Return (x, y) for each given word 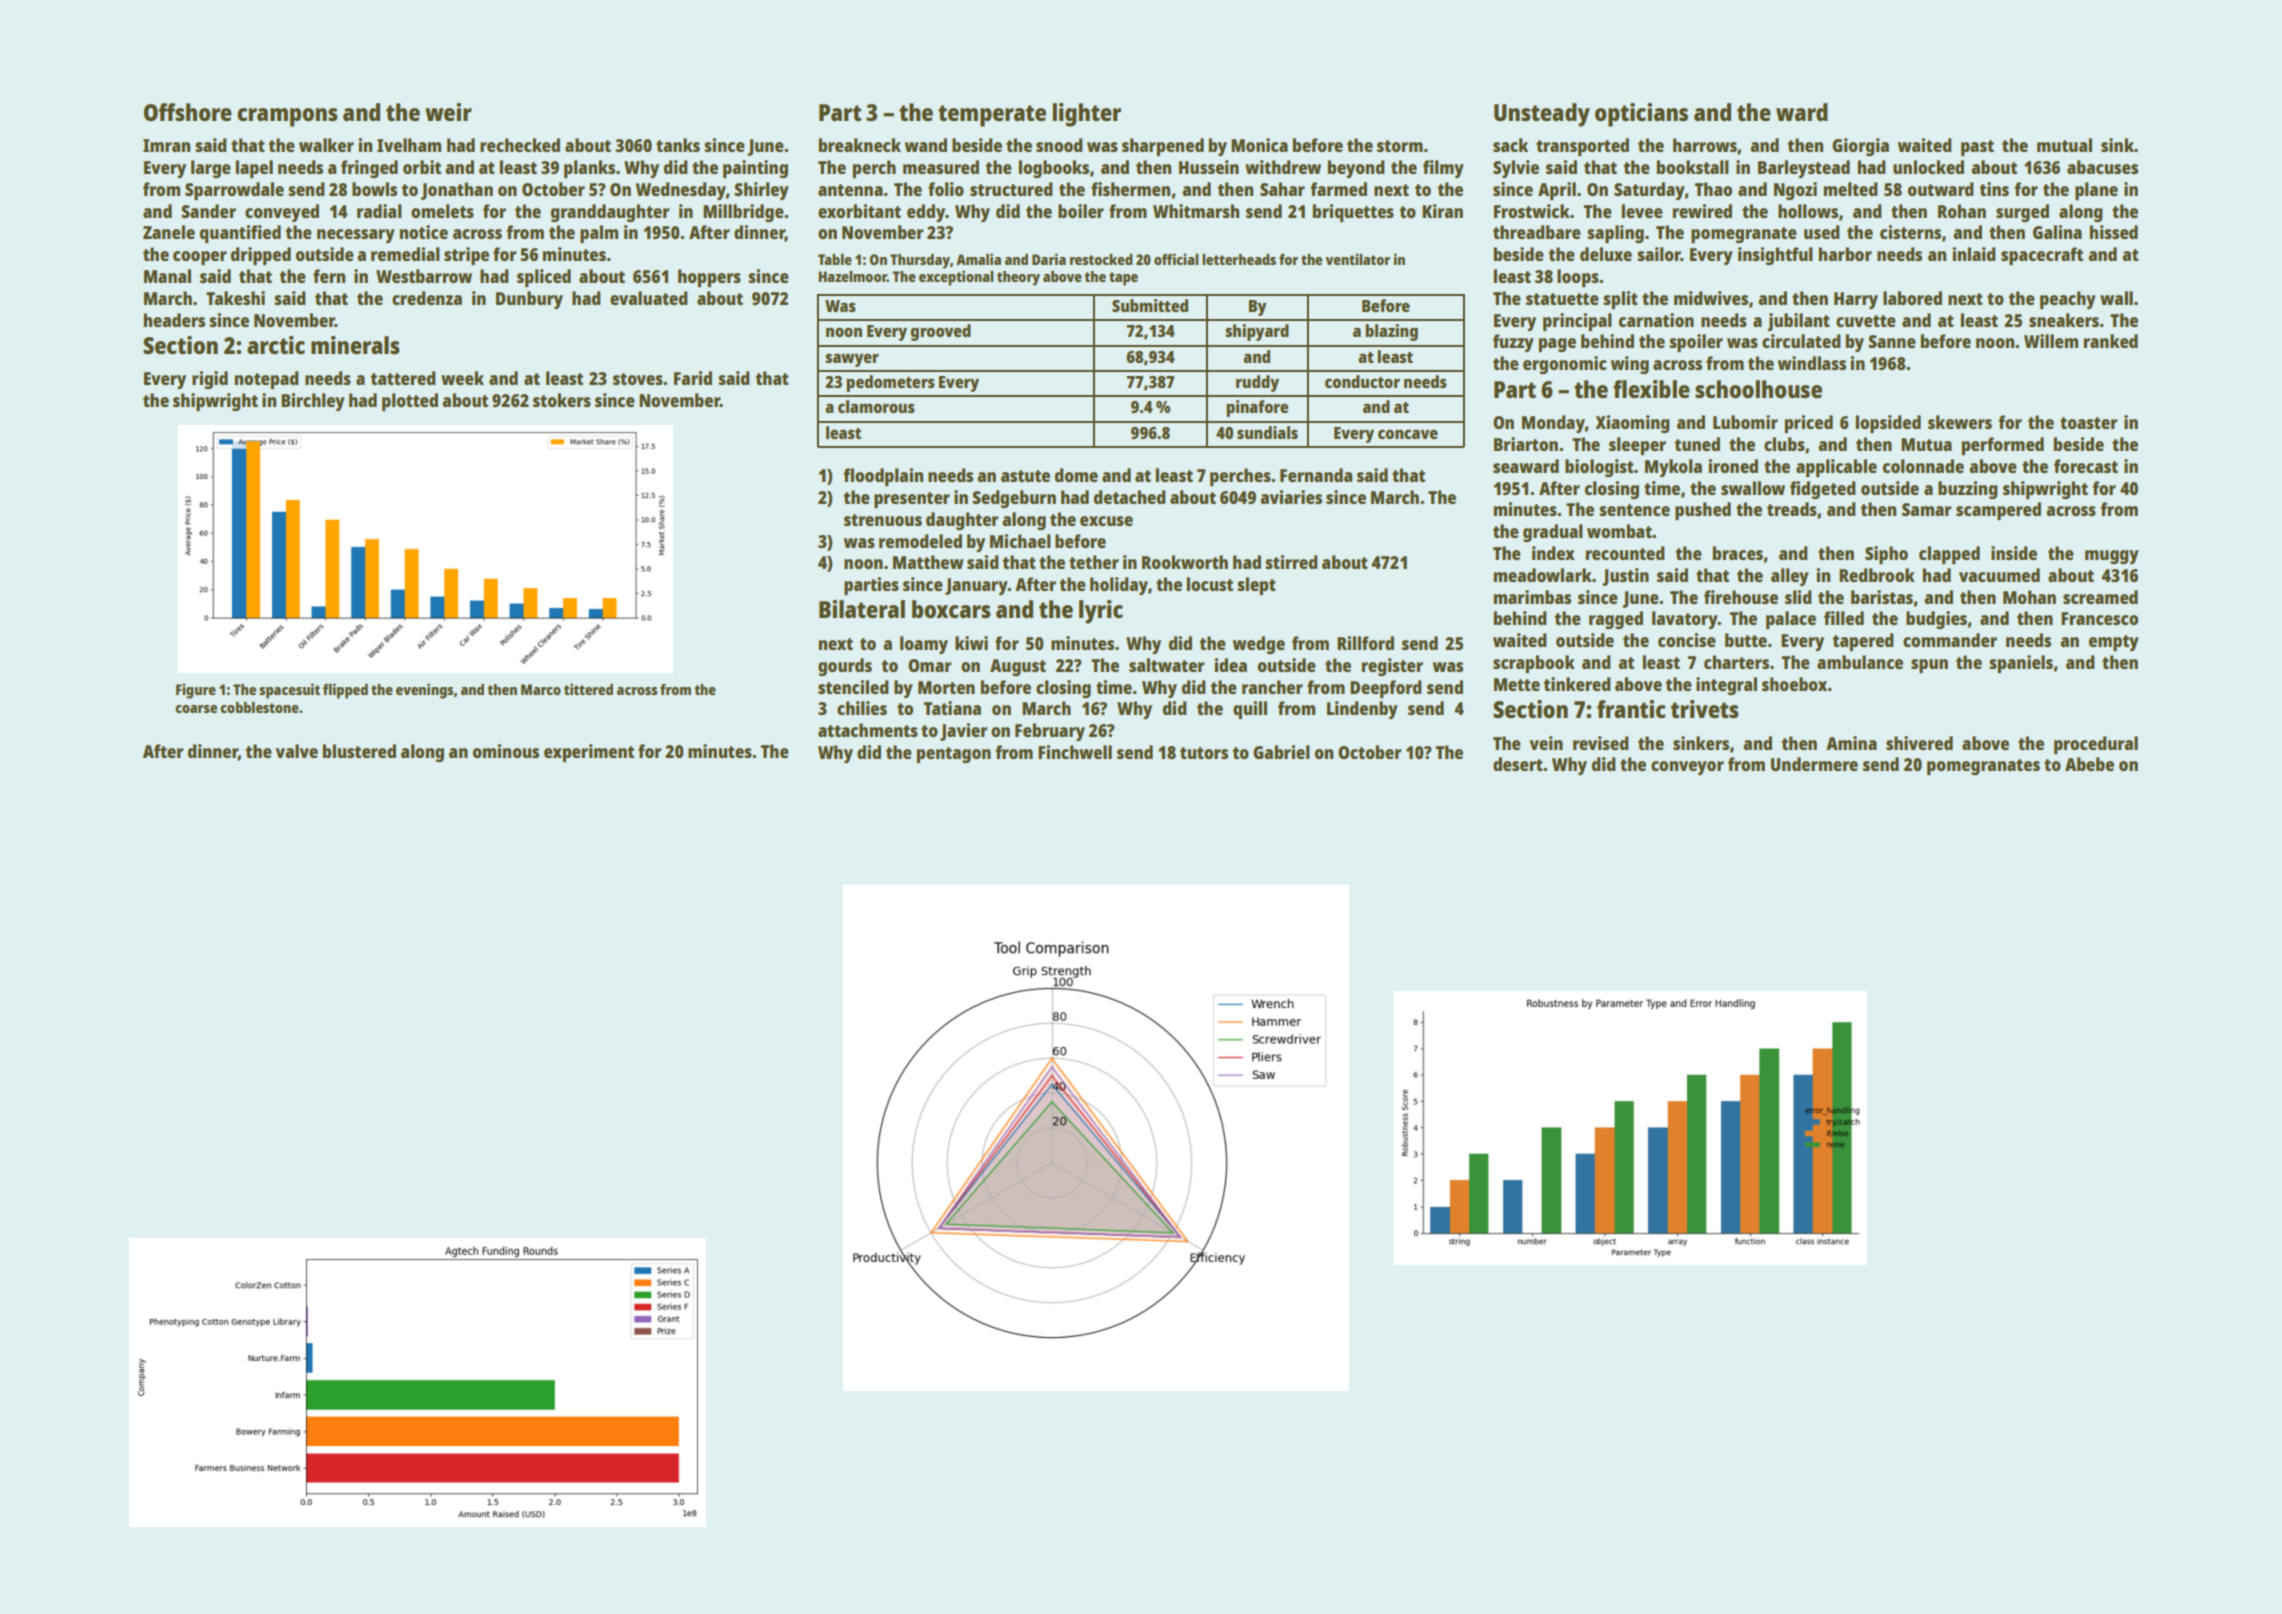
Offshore (188, 112)
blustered (359, 751)
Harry (1856, 300)
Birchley (313, 402)
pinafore (1257, 408)
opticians (1641, 115)
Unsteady (1542, 115)
